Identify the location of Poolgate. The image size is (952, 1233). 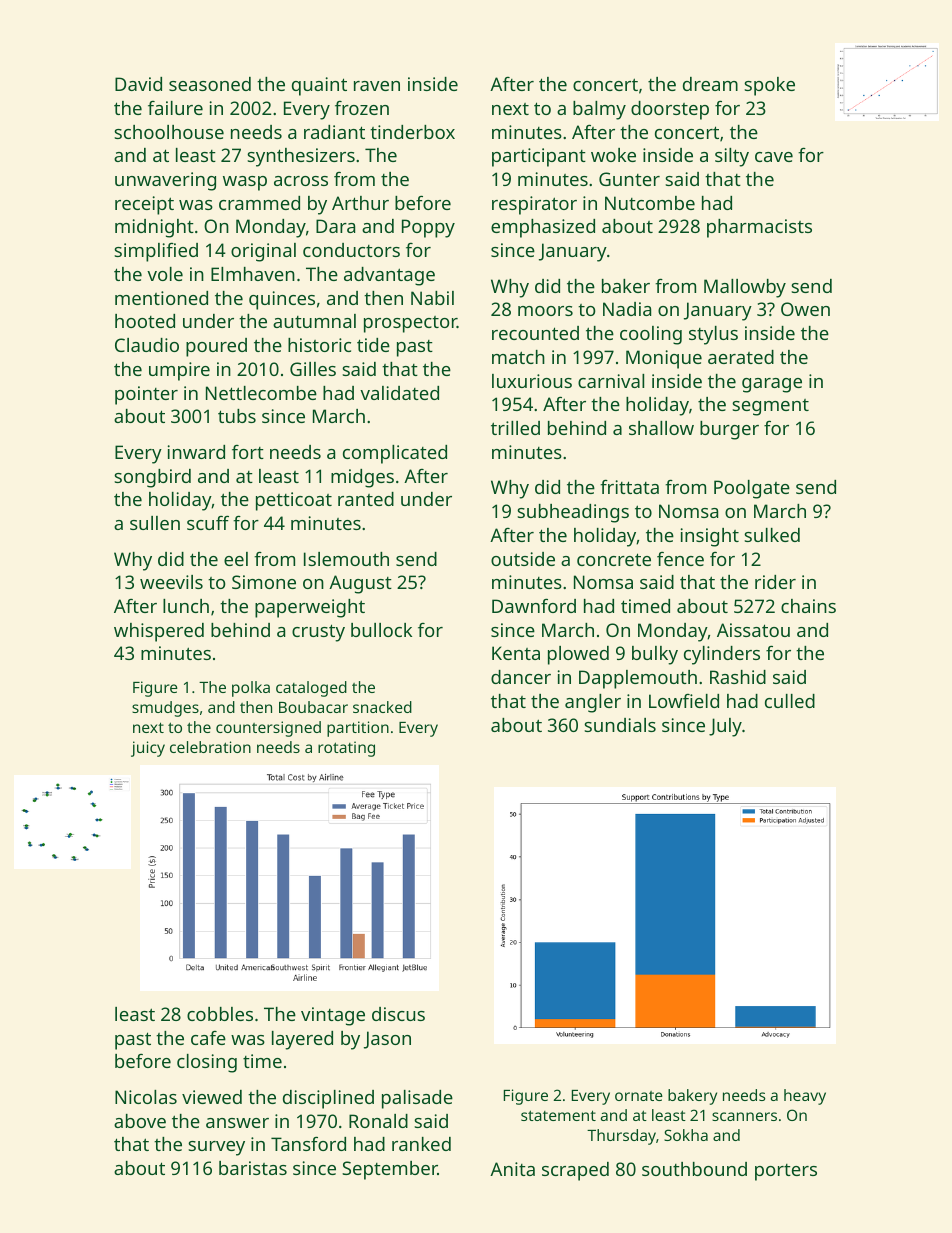
(752, 489).
